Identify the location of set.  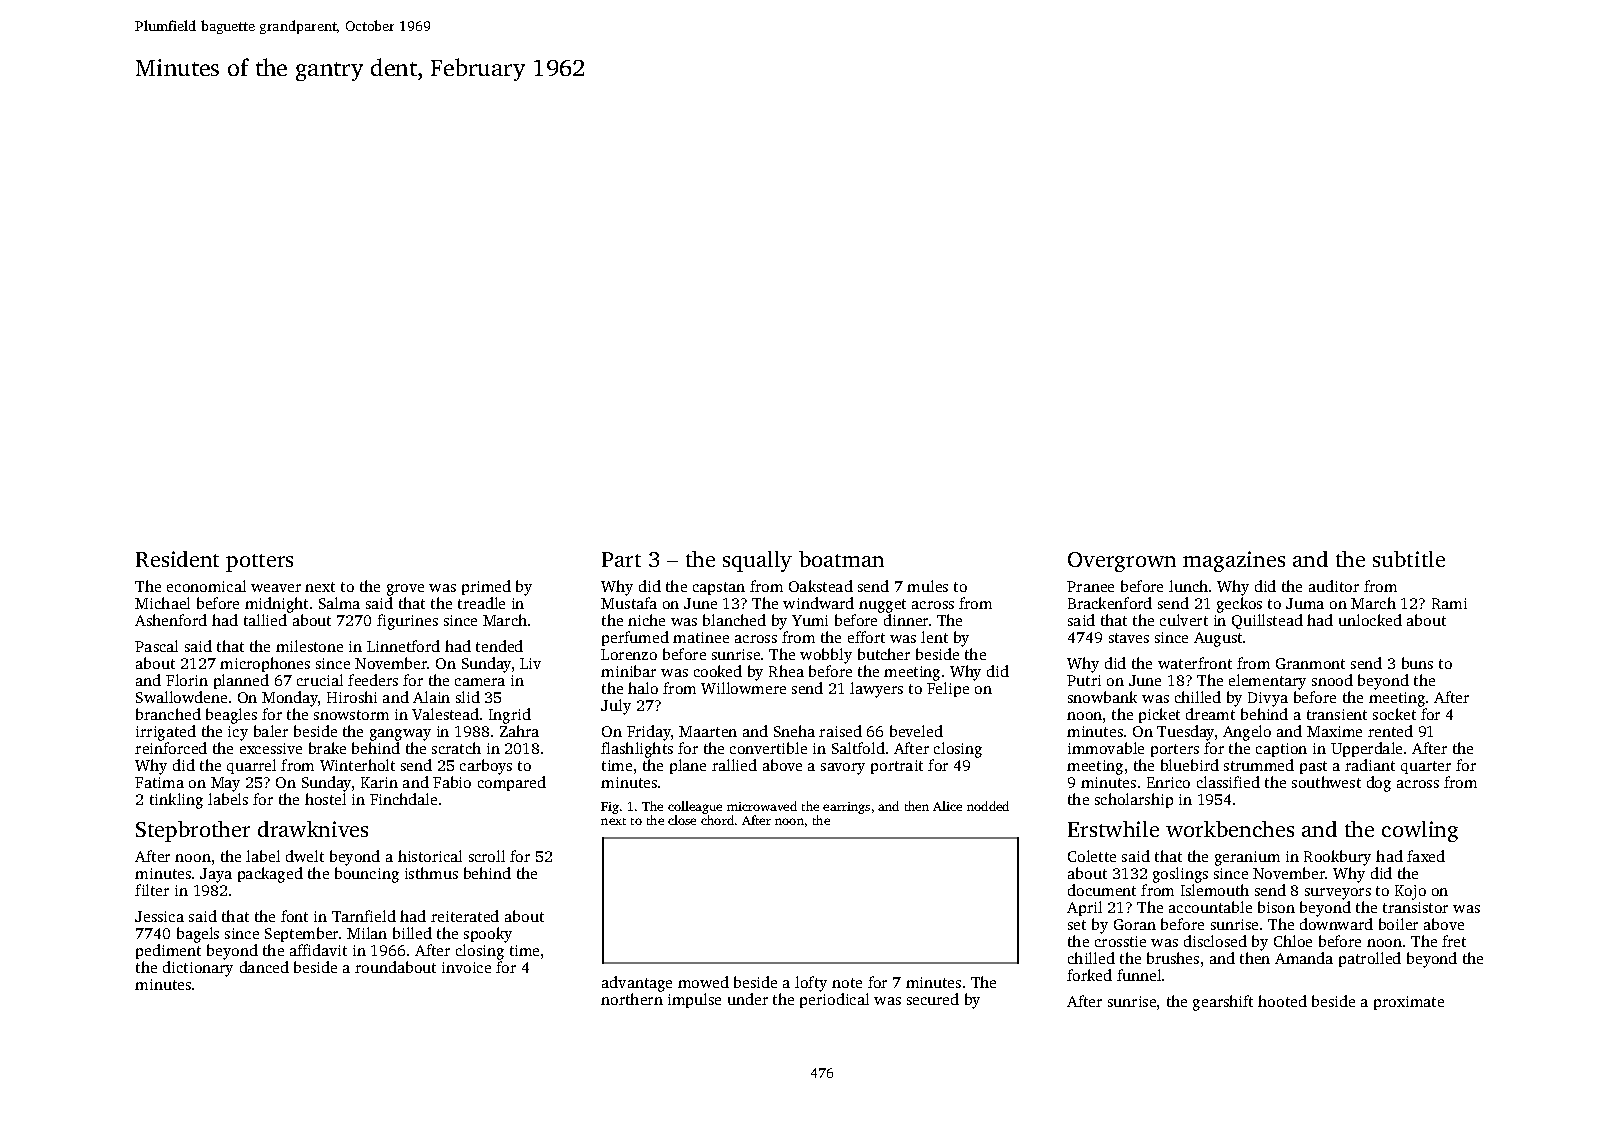
(1077, 925).
